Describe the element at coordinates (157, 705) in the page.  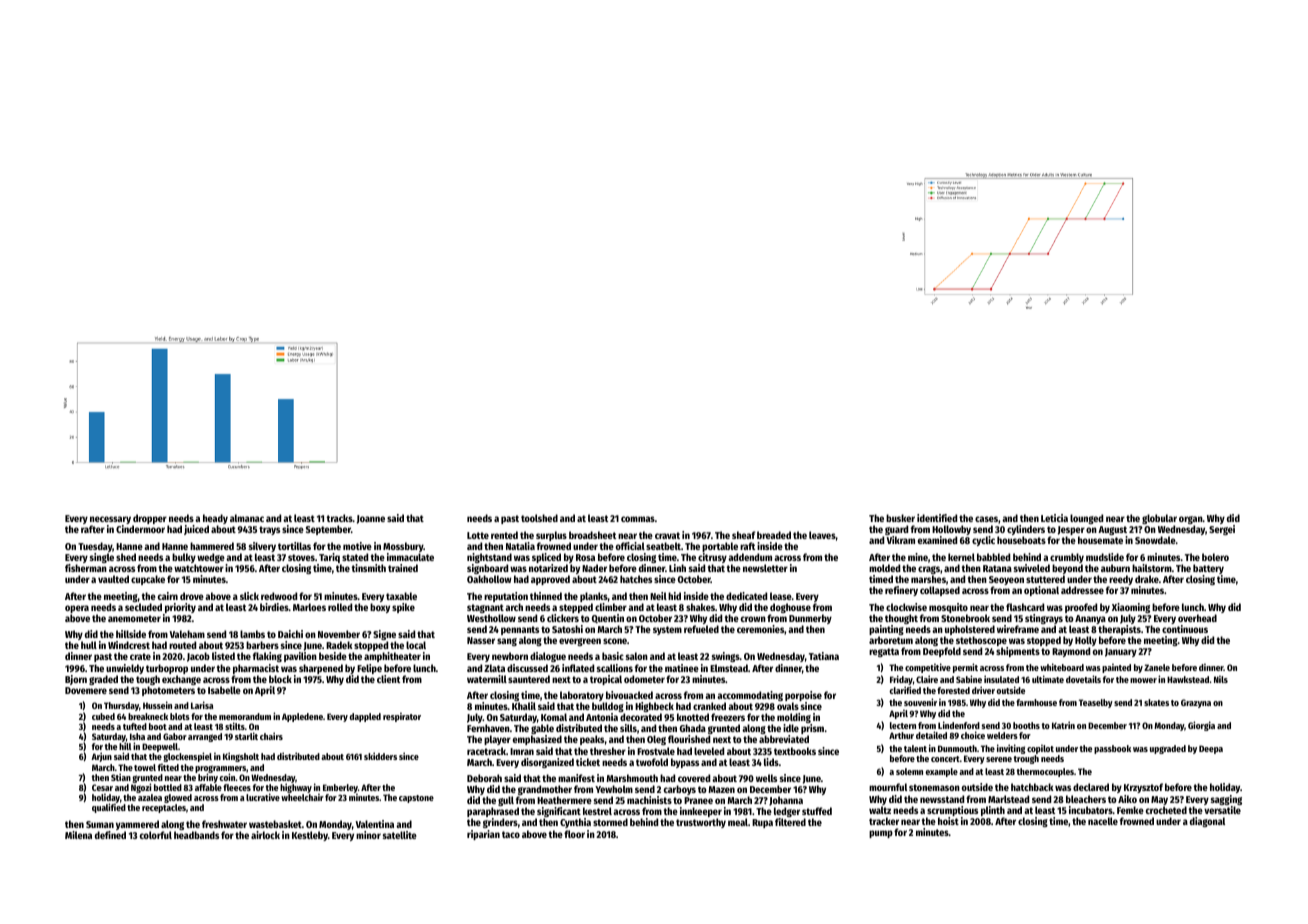
I see `Hussein` at that location.
